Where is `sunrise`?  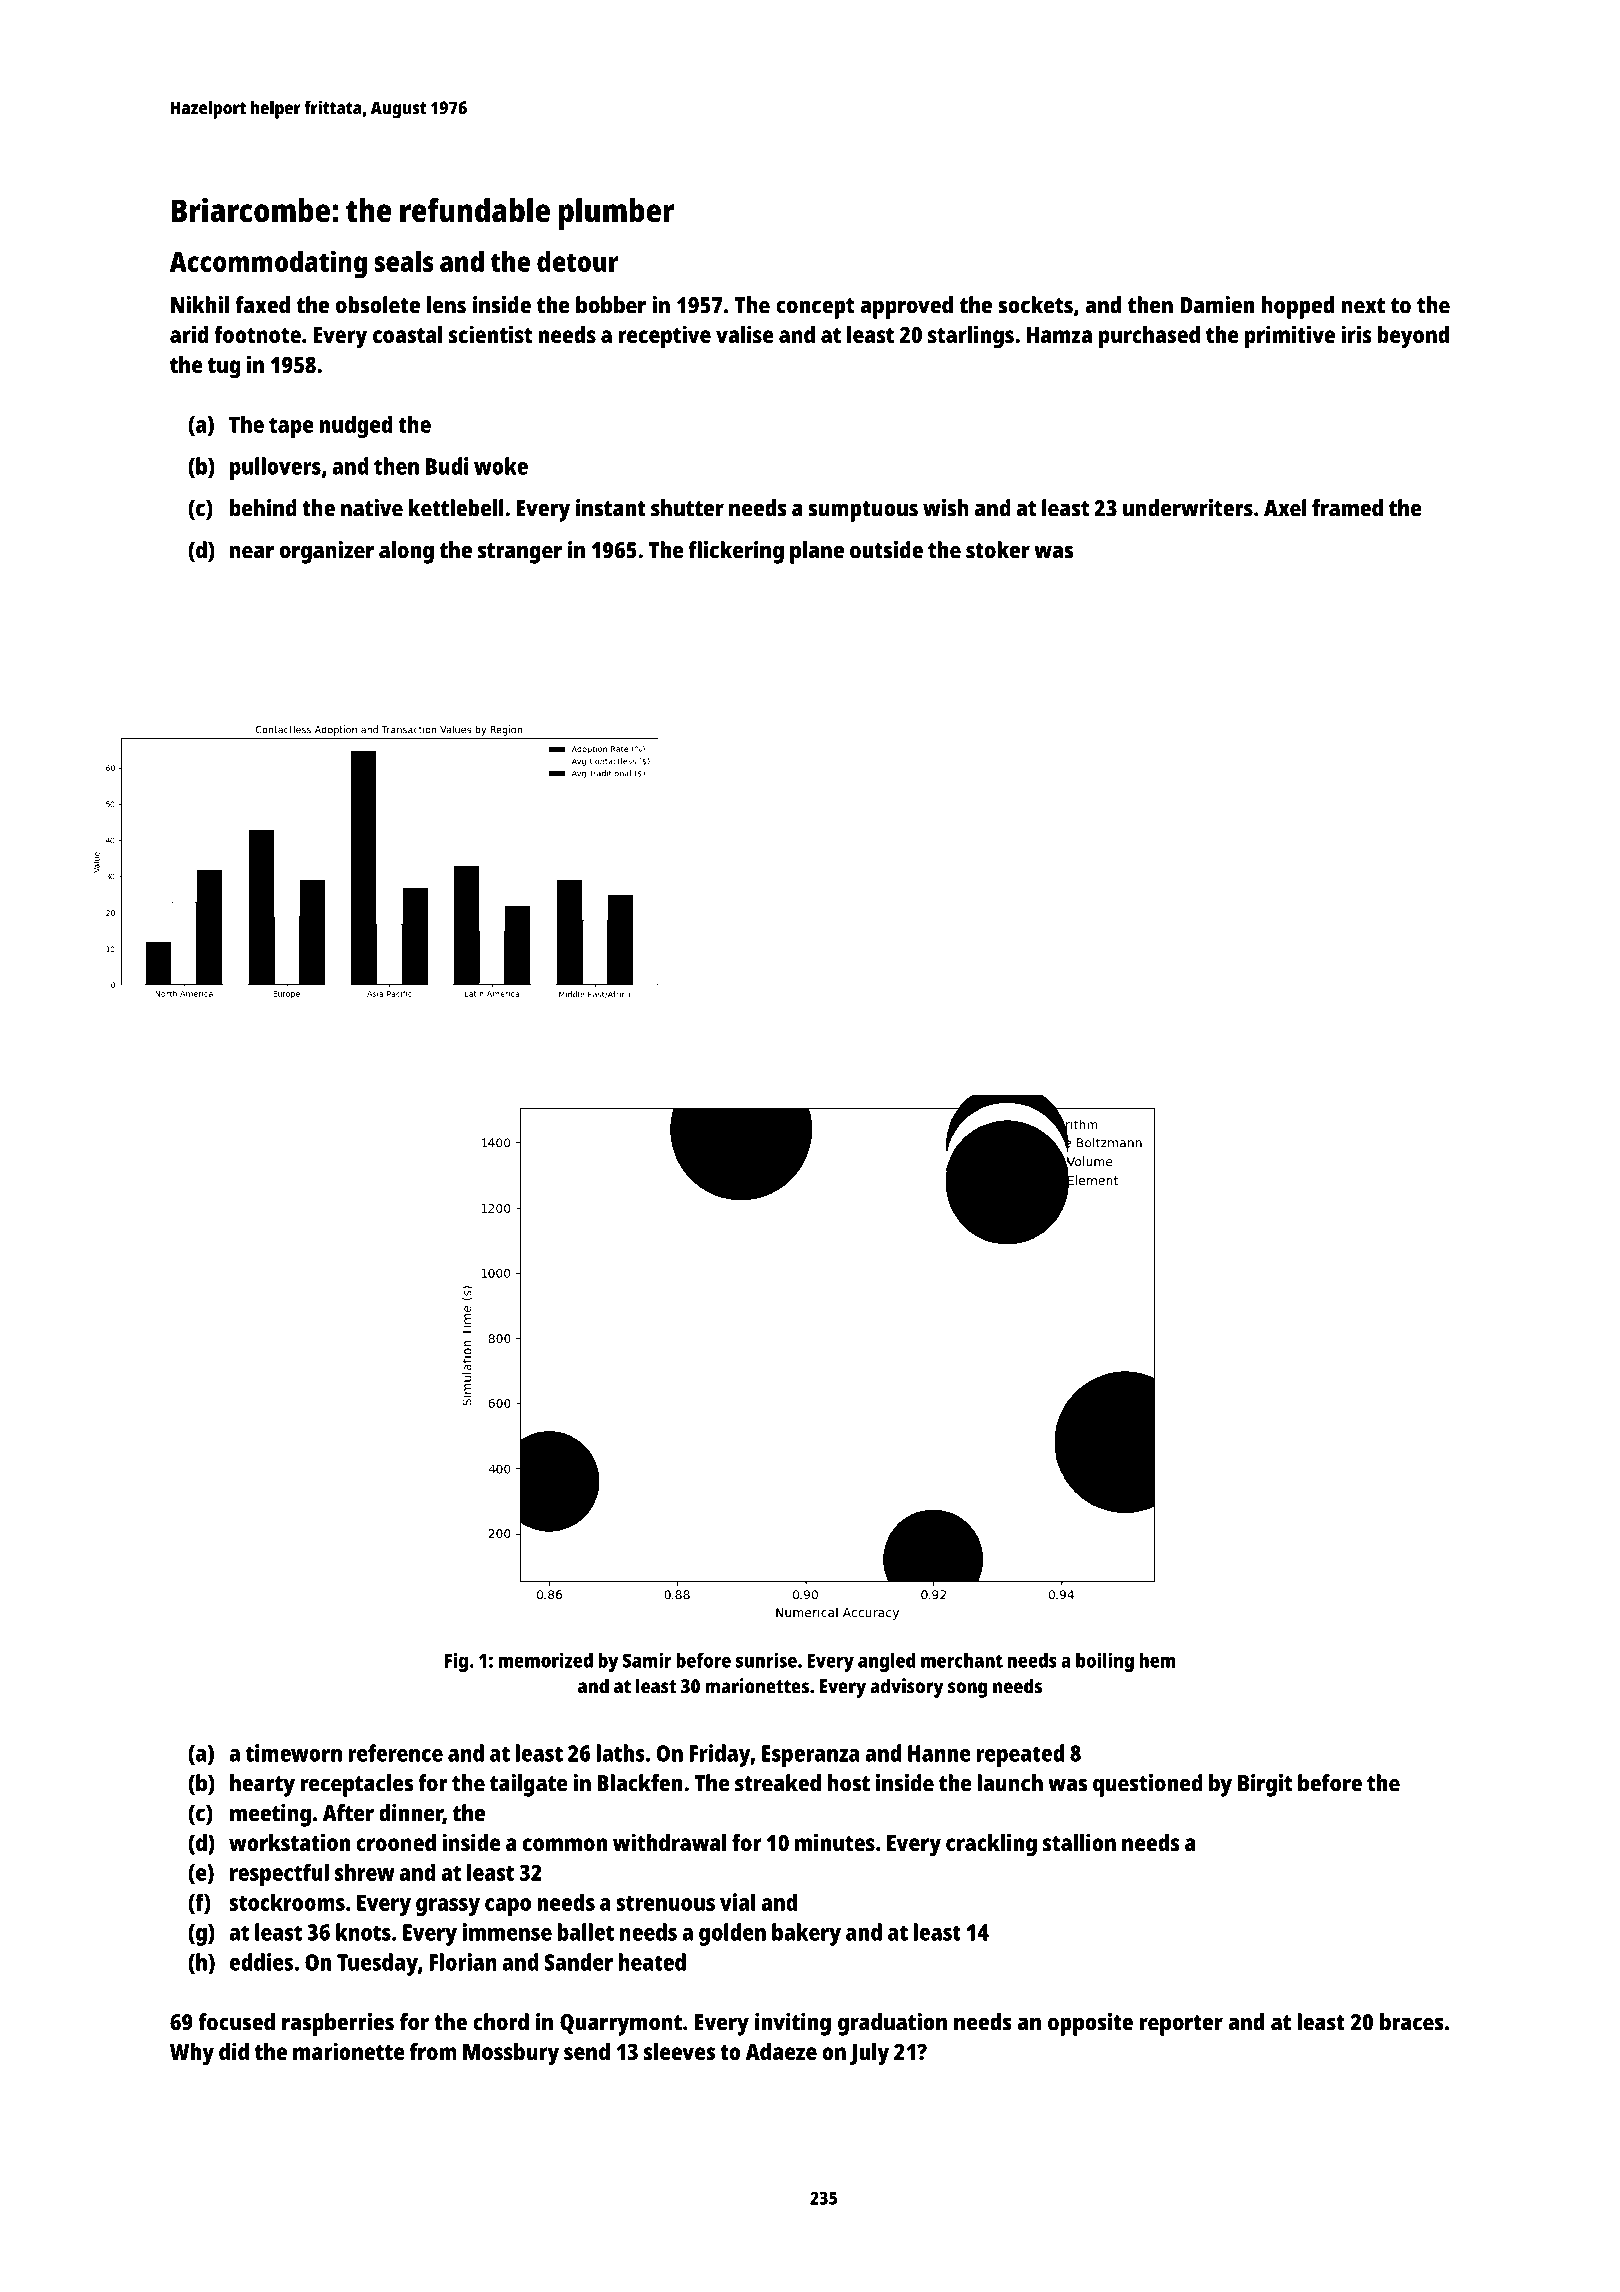
sunrise is located at coordinates (766, 1660).
